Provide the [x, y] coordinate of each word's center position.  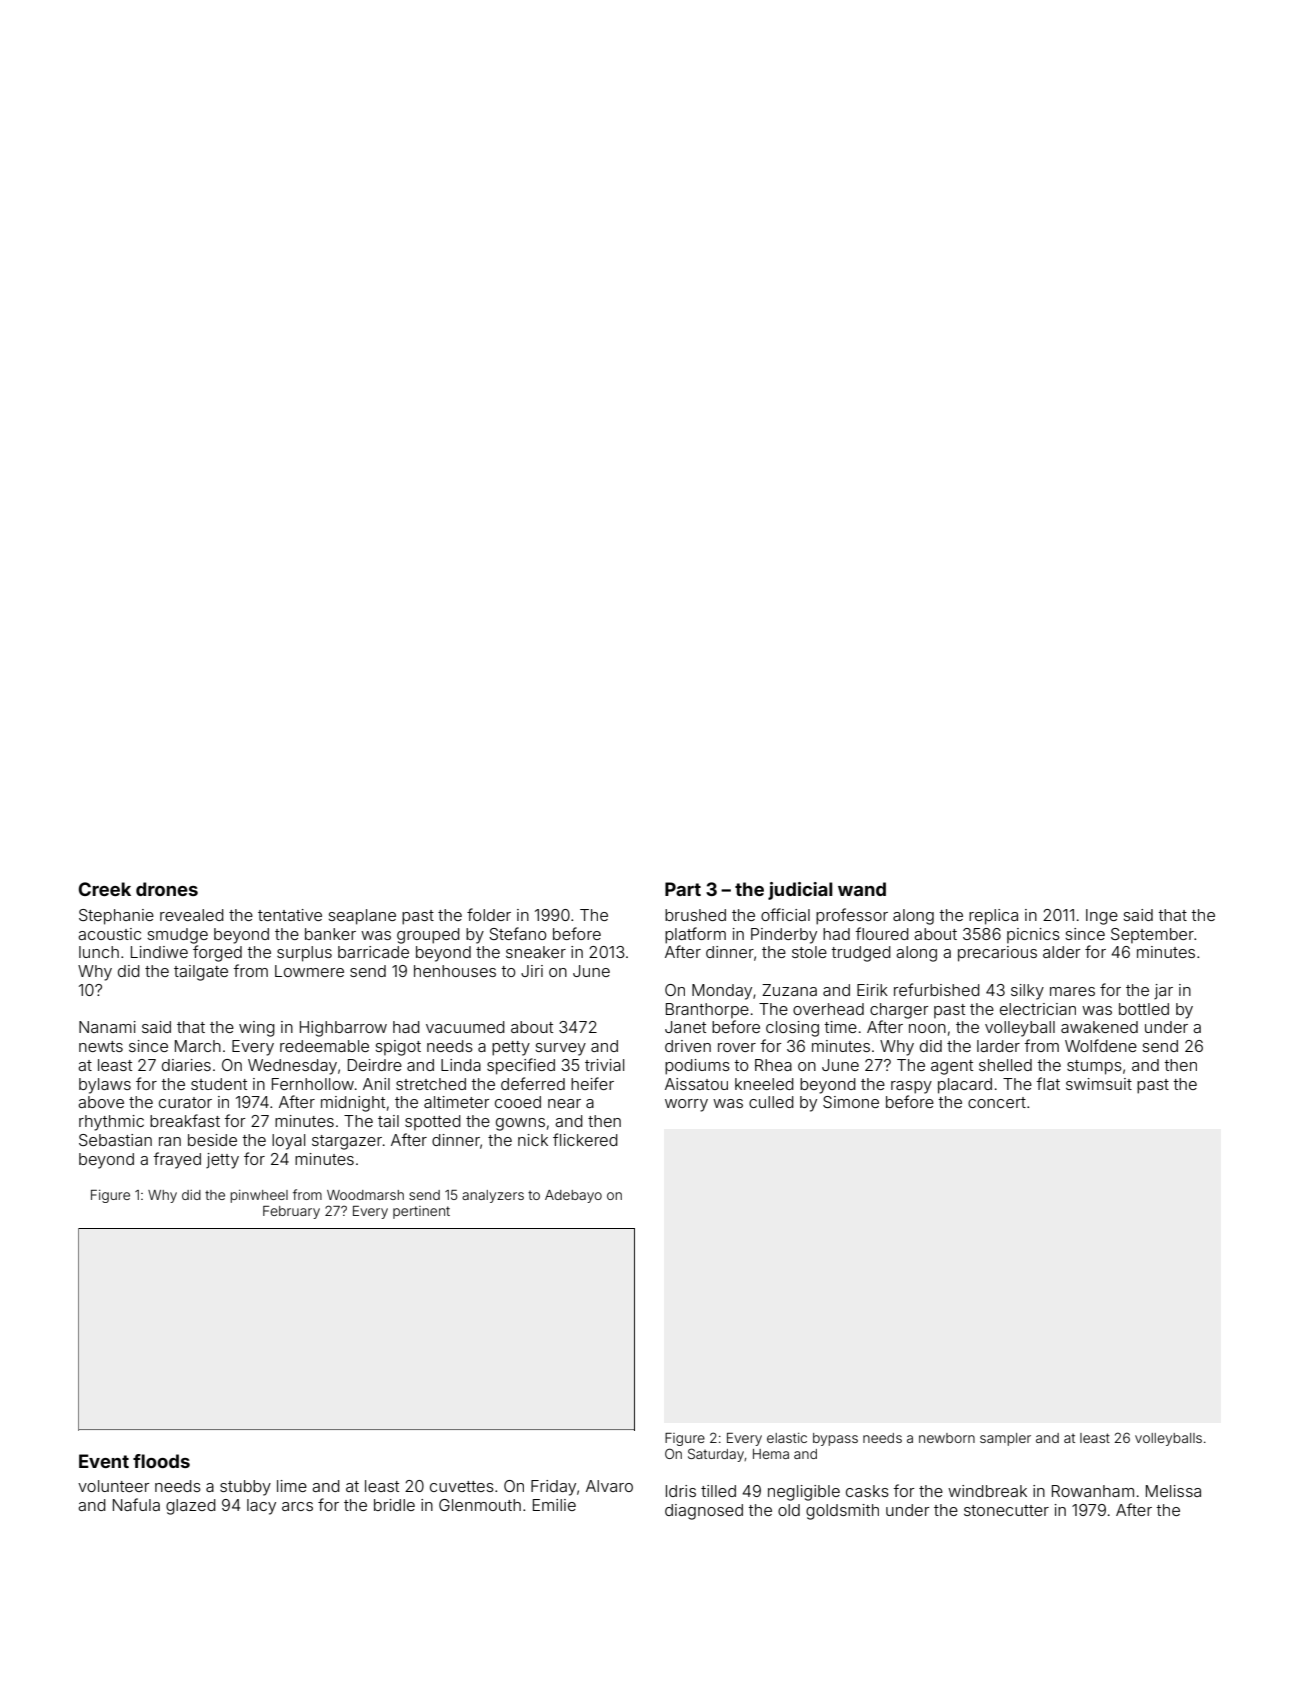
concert [997, 1102]
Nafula [136, 1504]
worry [686, 1105]
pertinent [421, 1212]
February [291, 1212]
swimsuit [1099, 1084]
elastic [787, 1438]
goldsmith [842, 1512]
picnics [1033, 935]
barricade [373, 952]
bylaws [105, 1086]
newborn [947, 1438]
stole [809, 952]
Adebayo [573, 1196]
